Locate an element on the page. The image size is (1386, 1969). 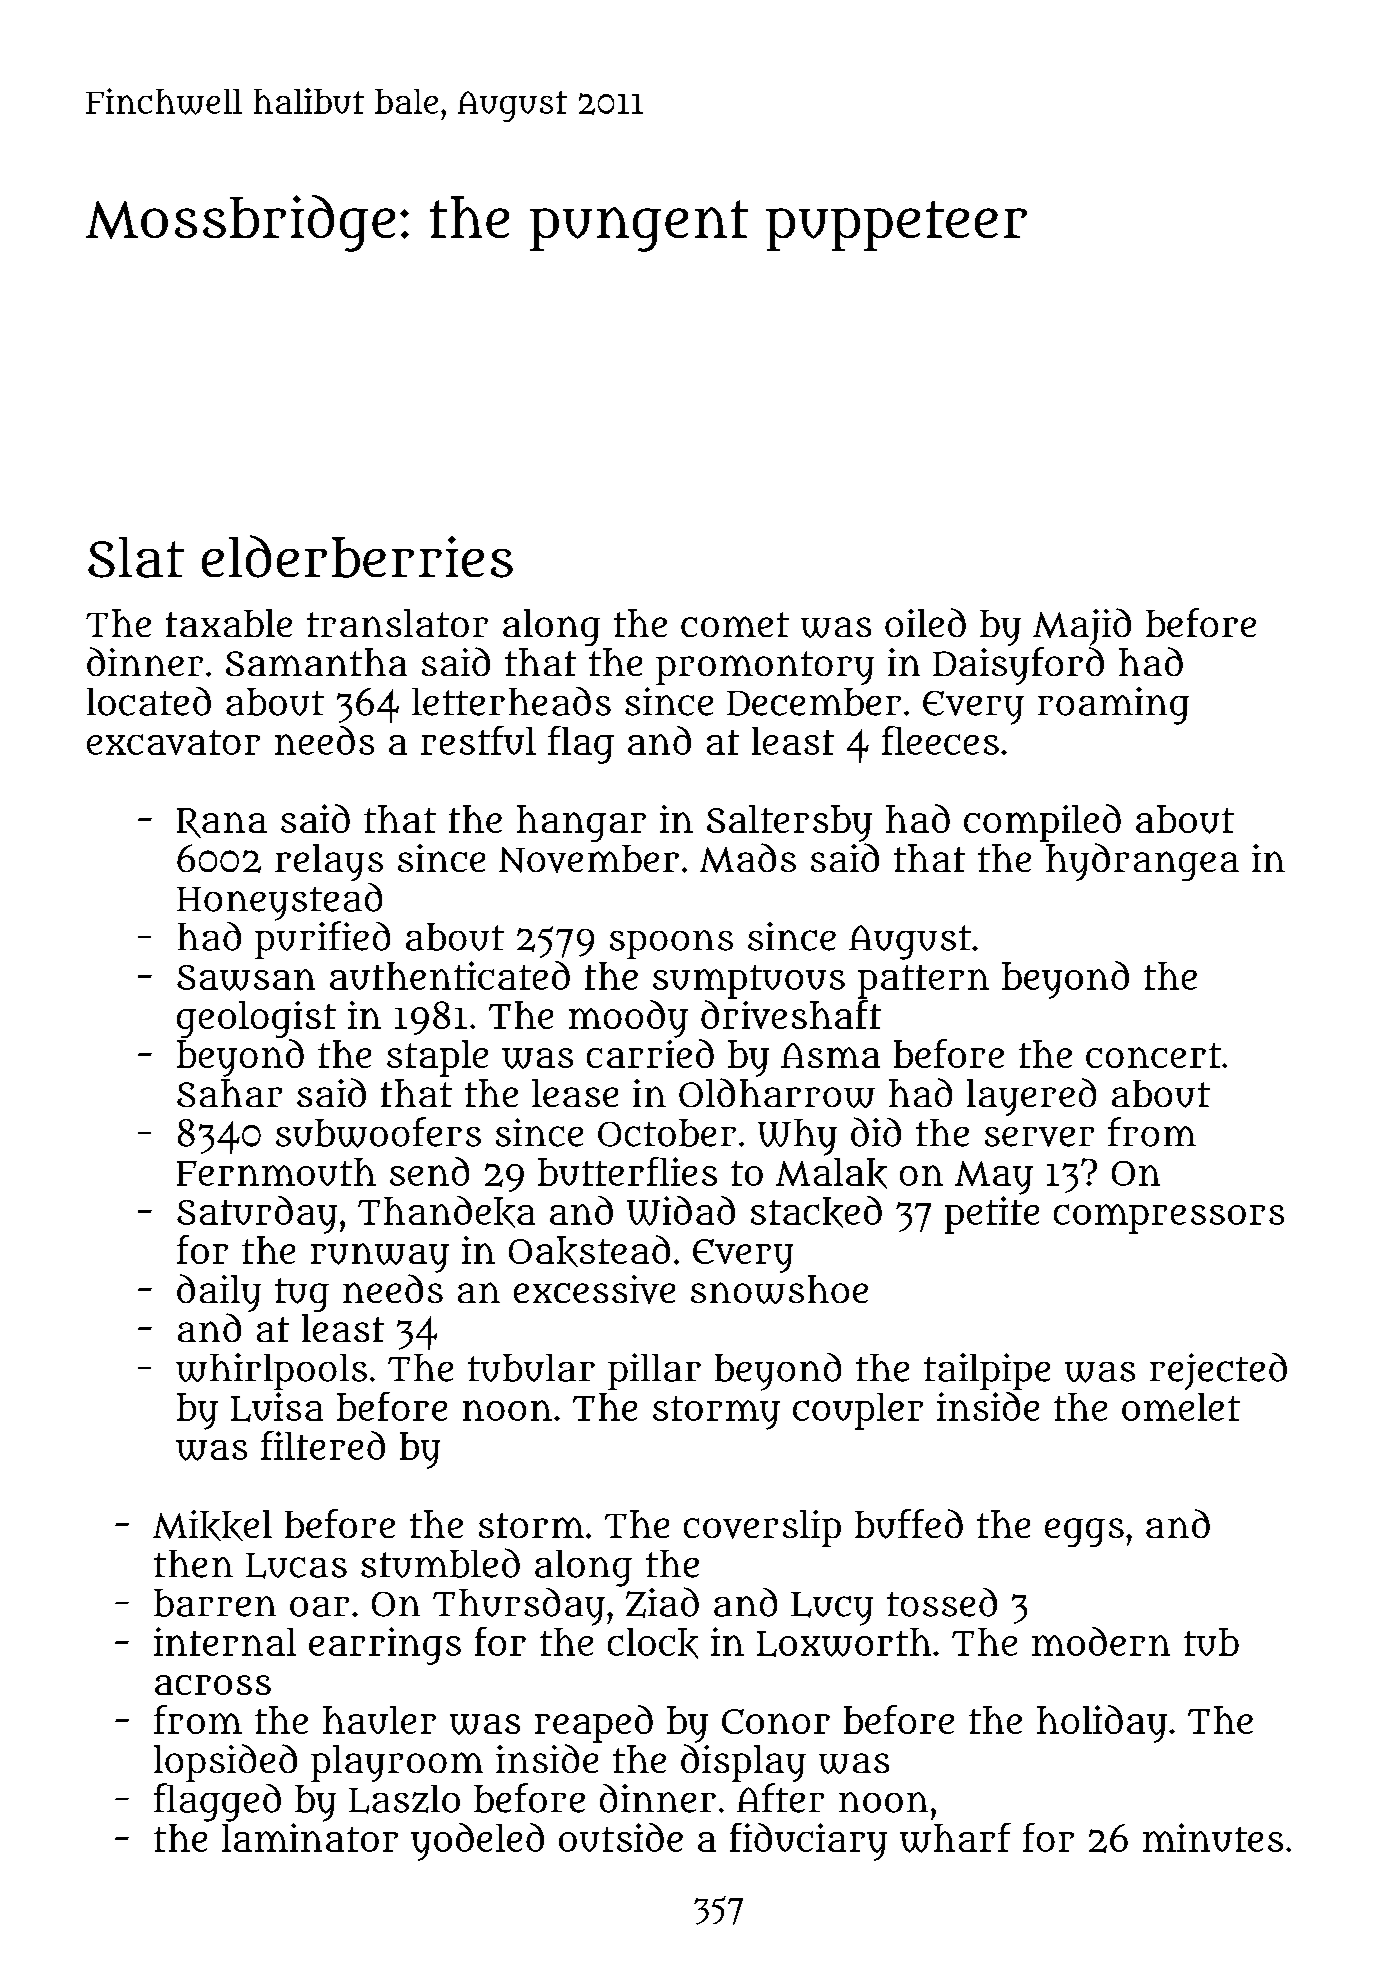
fleeces is located at coordinates (940, 740).
